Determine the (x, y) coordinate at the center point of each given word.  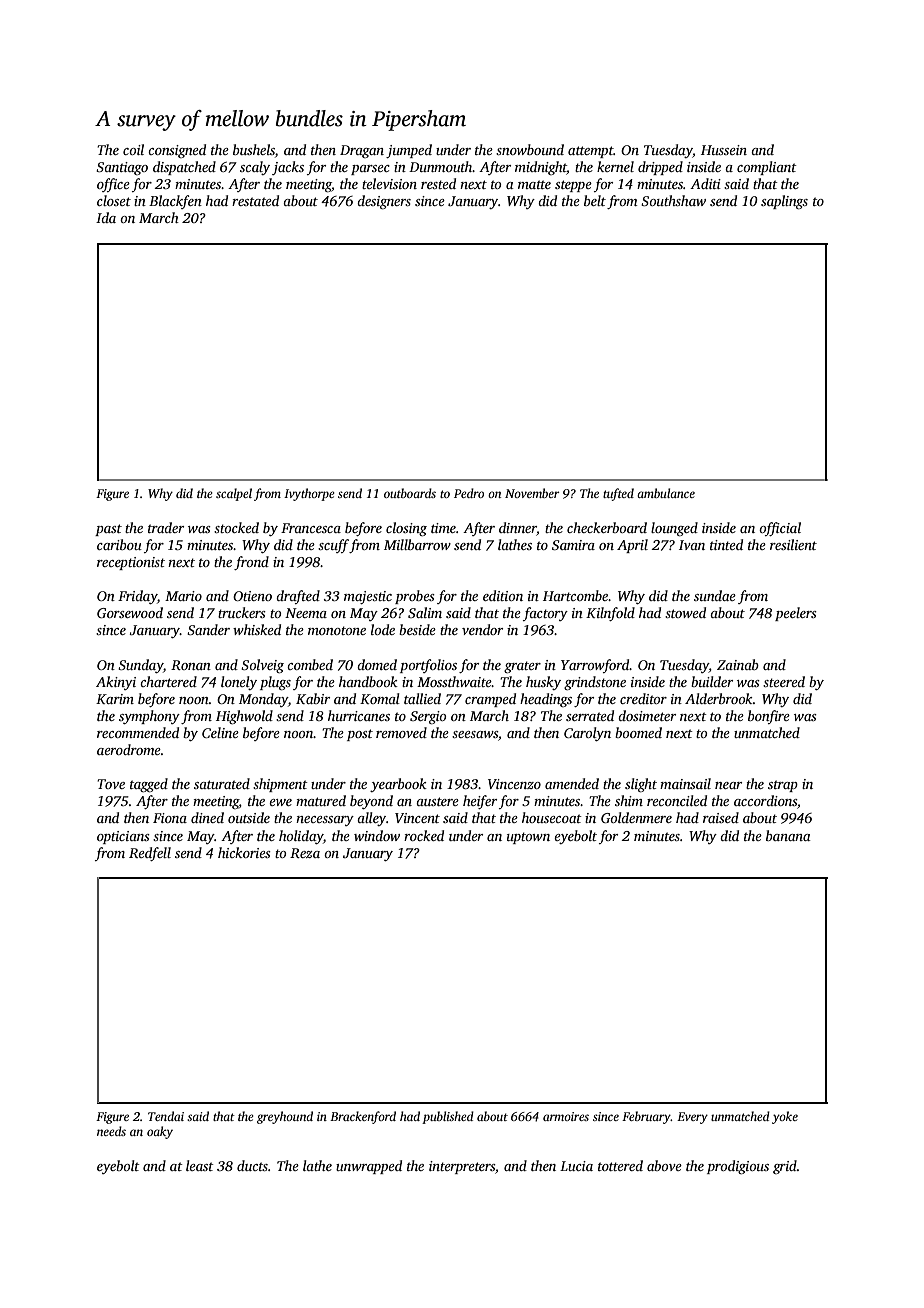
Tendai (166, 1116)
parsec (370, 170)
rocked (424, 835)
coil (133, 149)
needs (111, 1131)
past (108, 530)
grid (785, 1167)
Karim (115, 699)
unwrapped (369, 1167)
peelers (796, 614)
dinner (518, 527)
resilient (793, 544)
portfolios (428, 666)
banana (788, 835)
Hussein (724, 150)
